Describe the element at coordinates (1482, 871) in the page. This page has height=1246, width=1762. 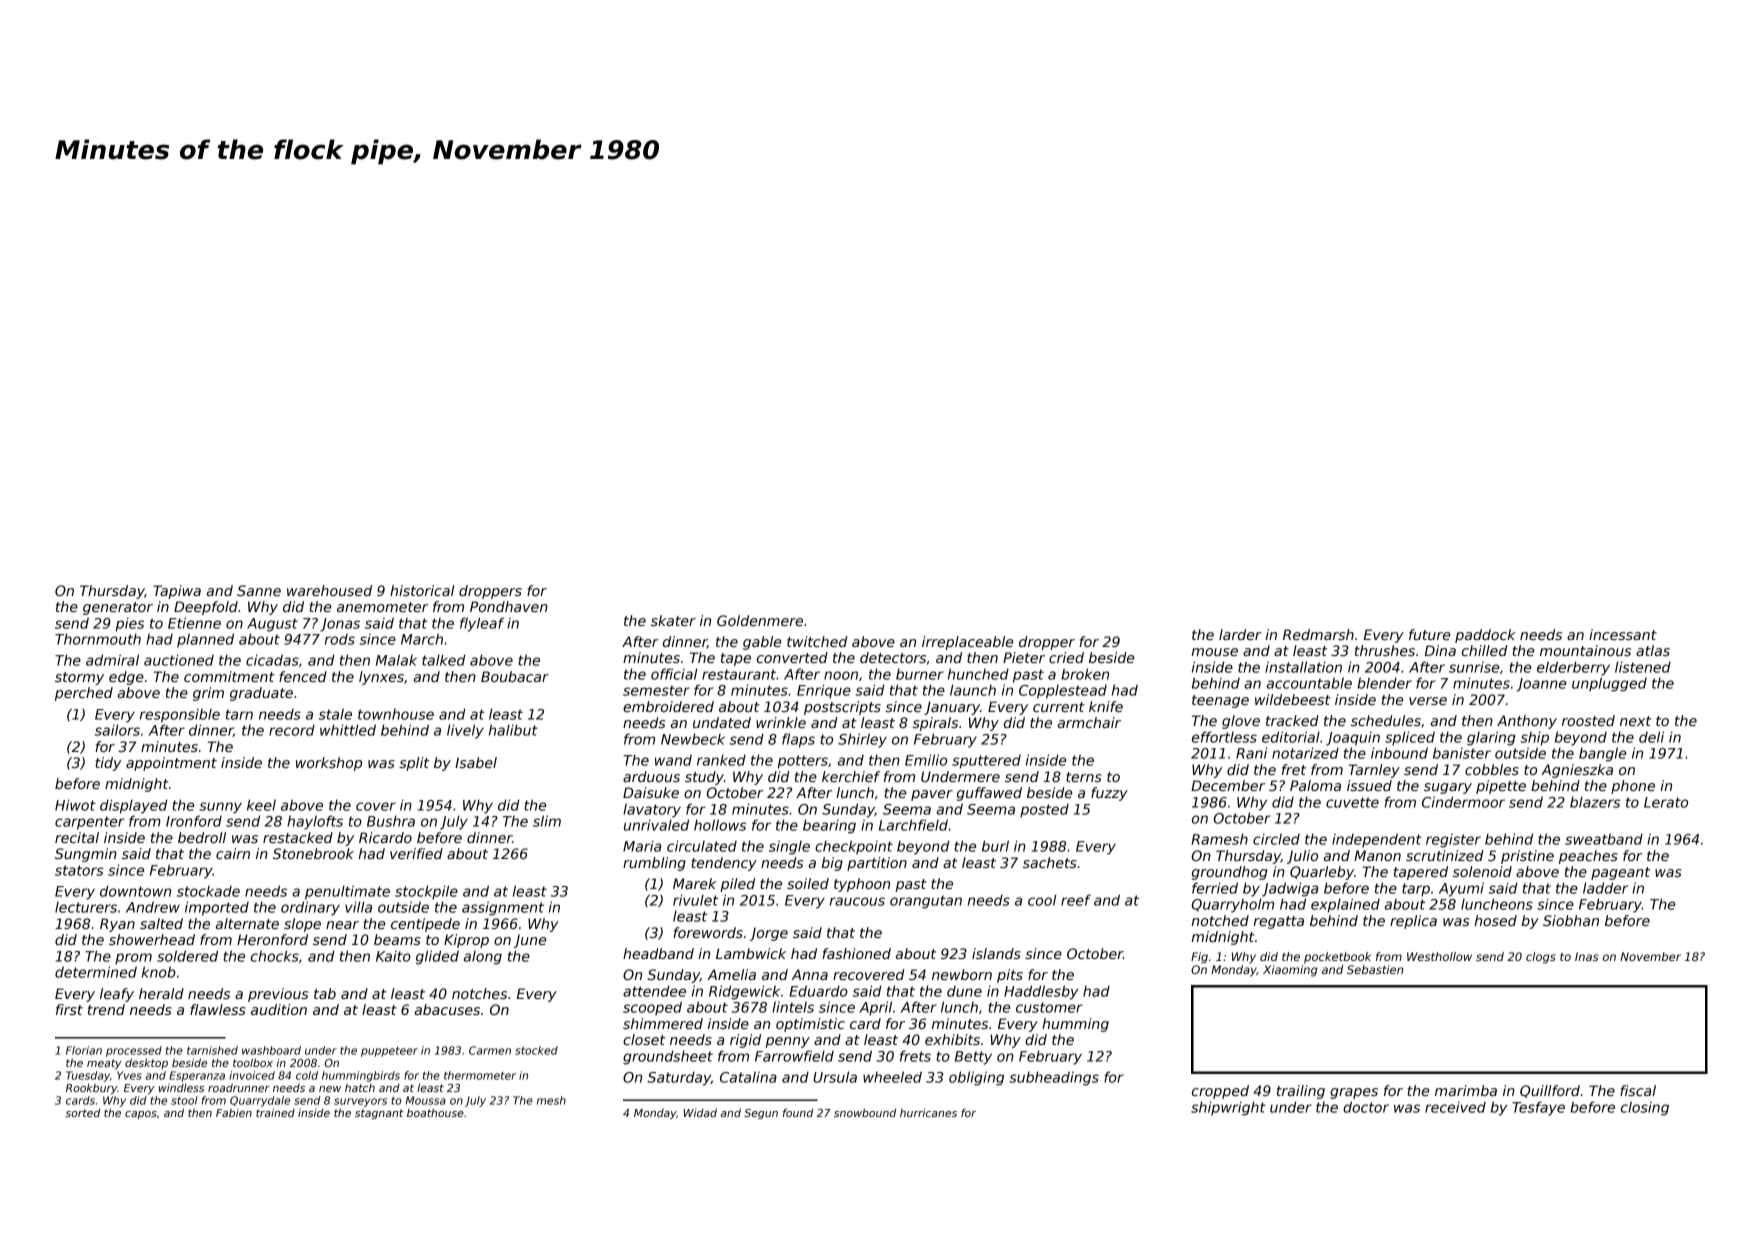
I see `solenoid` at that location.
